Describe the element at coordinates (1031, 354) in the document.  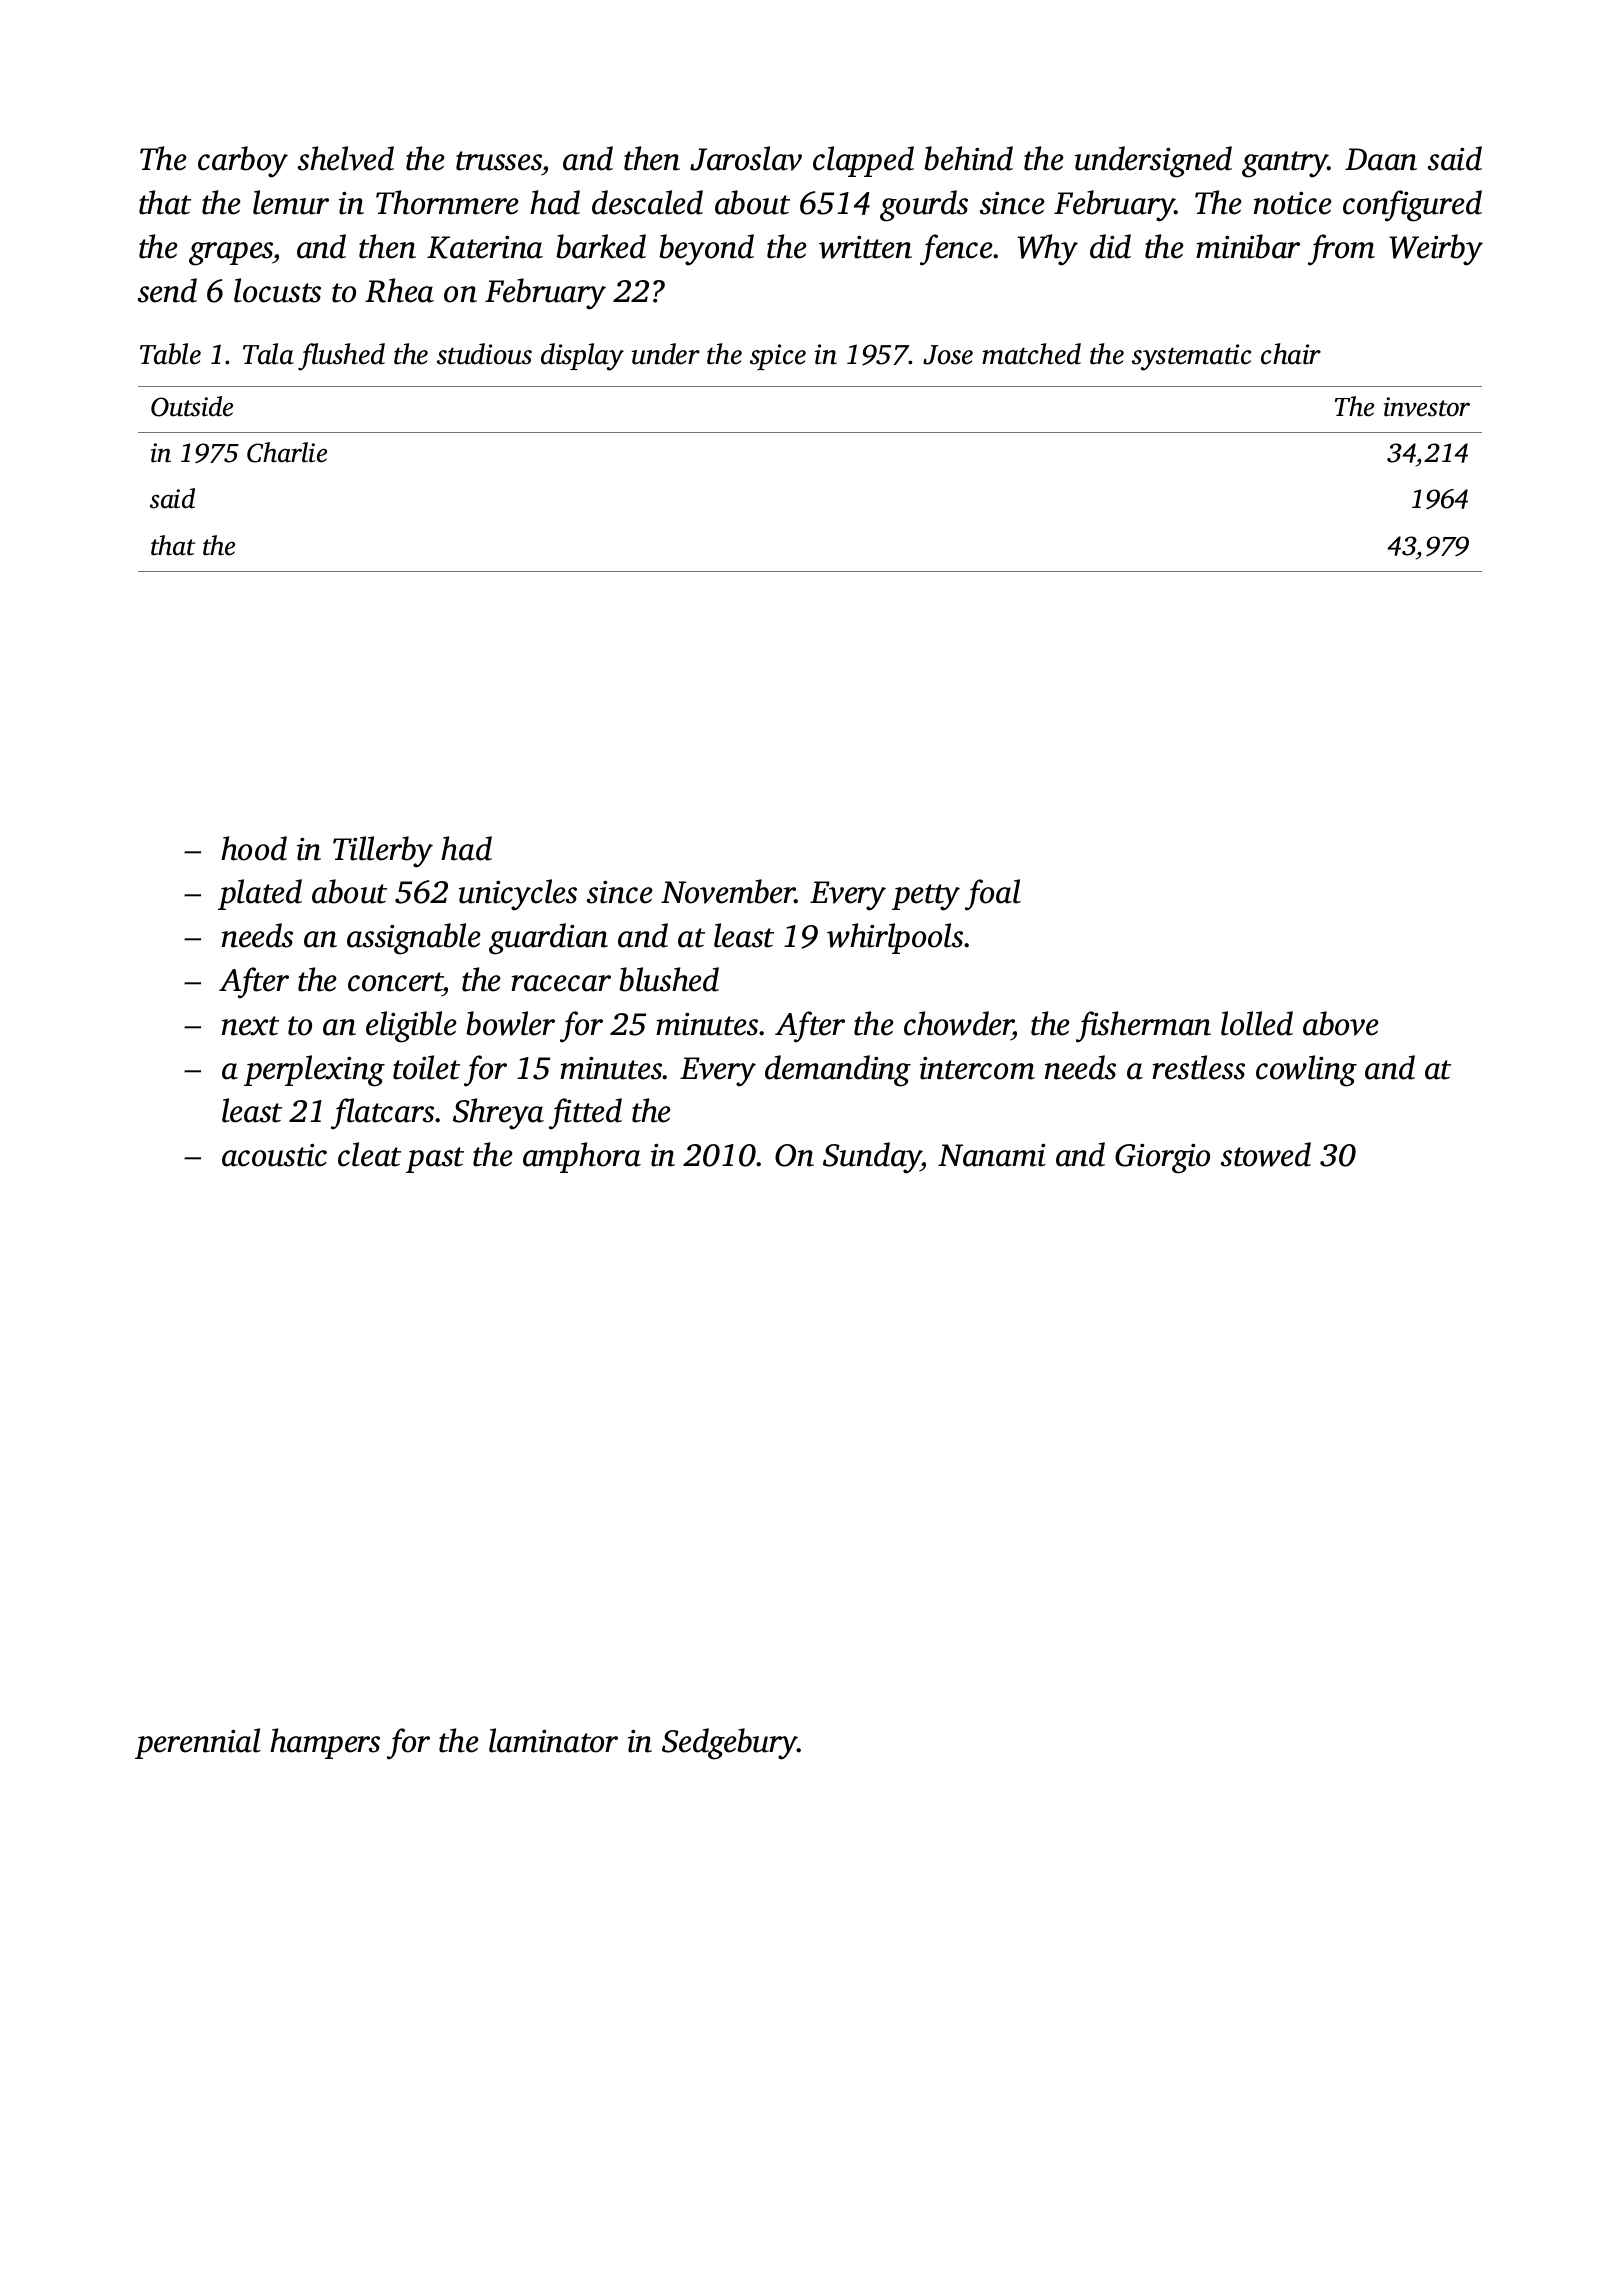
I see `matched` at that location.
